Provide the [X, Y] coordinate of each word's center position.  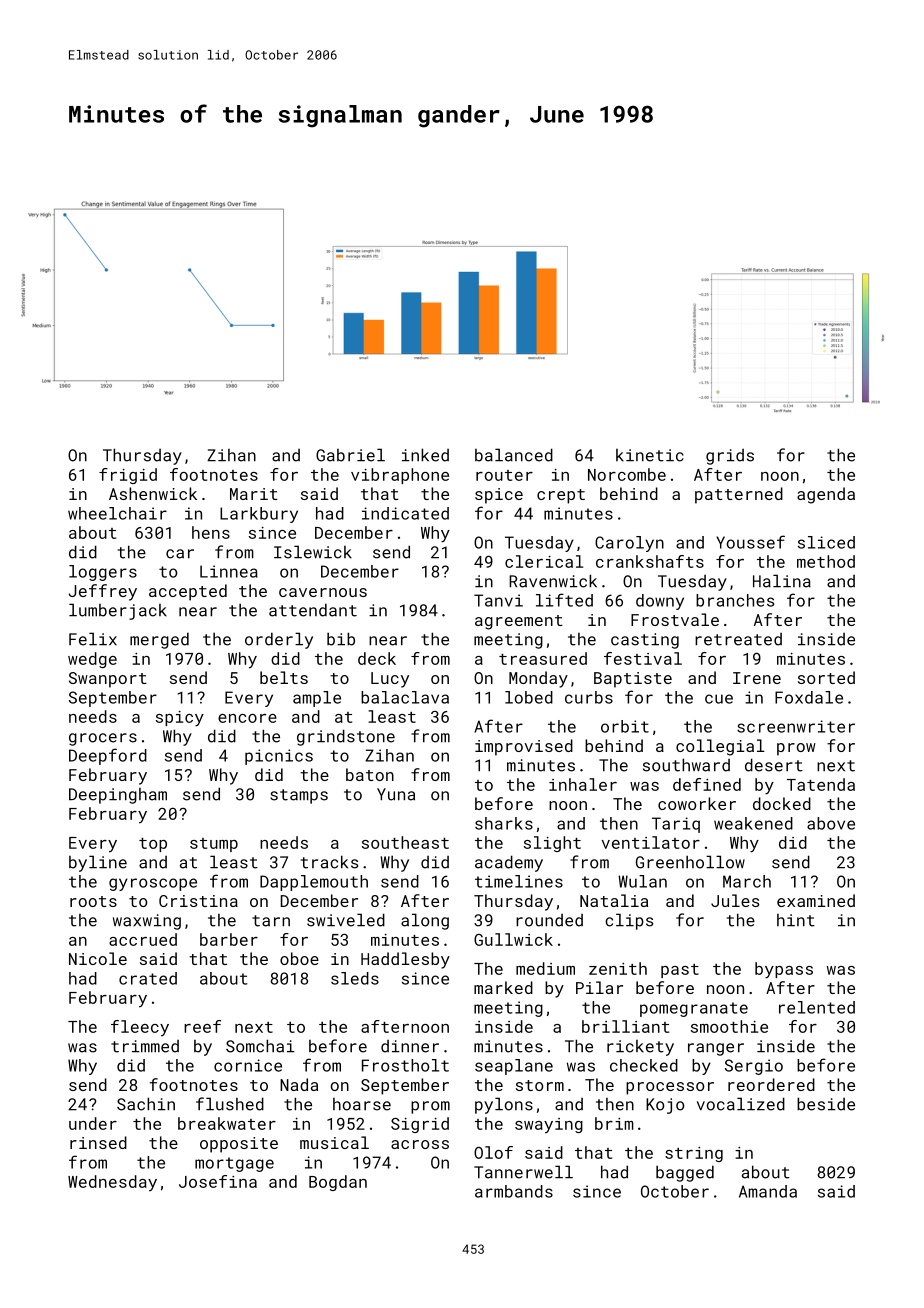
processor [670, 1088]
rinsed [98, 1142]
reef [202, 1026]
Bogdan [338, 1183]
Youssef [750, 542]
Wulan [642, 881]
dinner [410, 1046]
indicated [405, 513]
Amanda [768, 1191]
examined [816, 900]
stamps [299, 796]
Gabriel [350, 455]
